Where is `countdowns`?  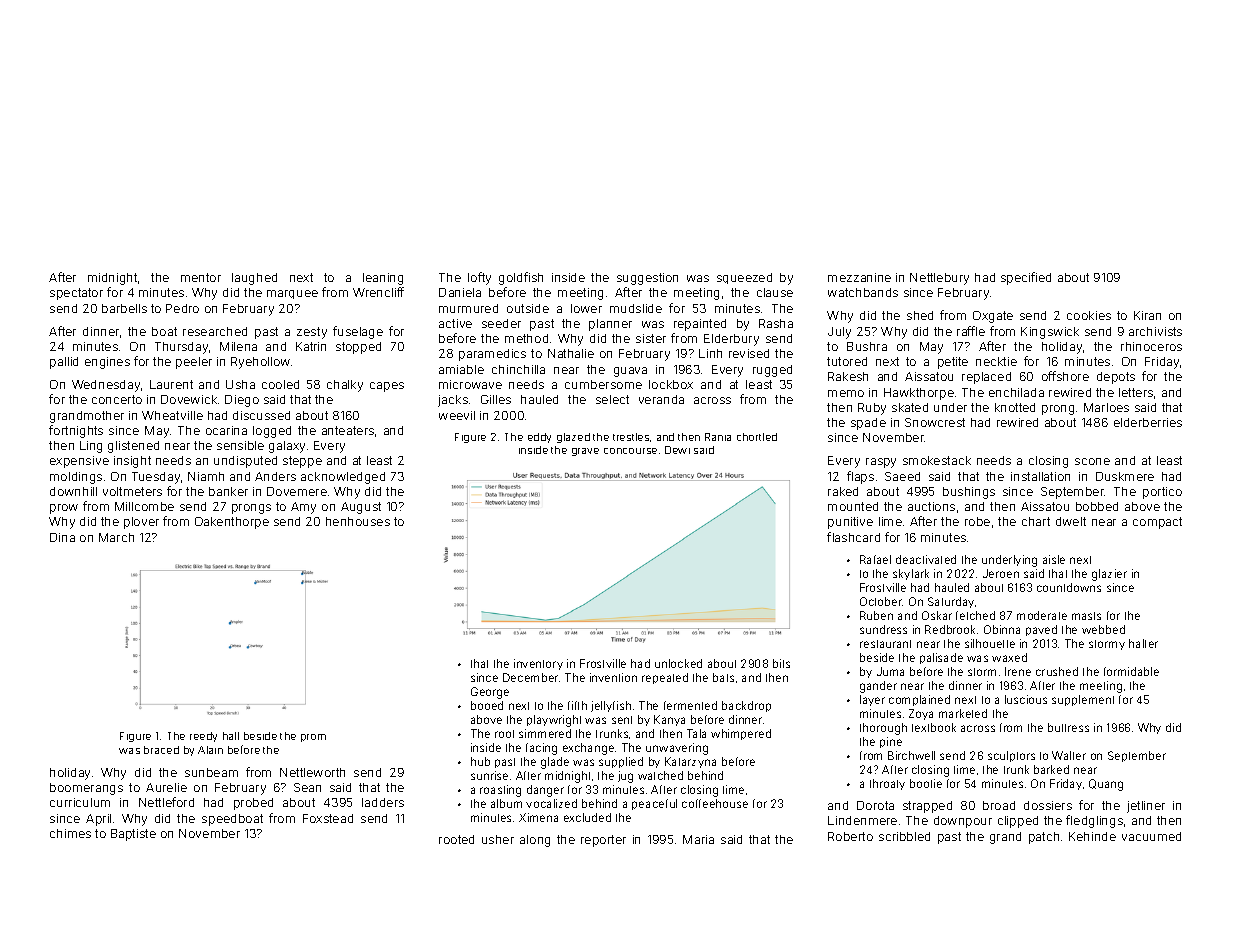 countdowns is located at coordinates (1069, 587).
